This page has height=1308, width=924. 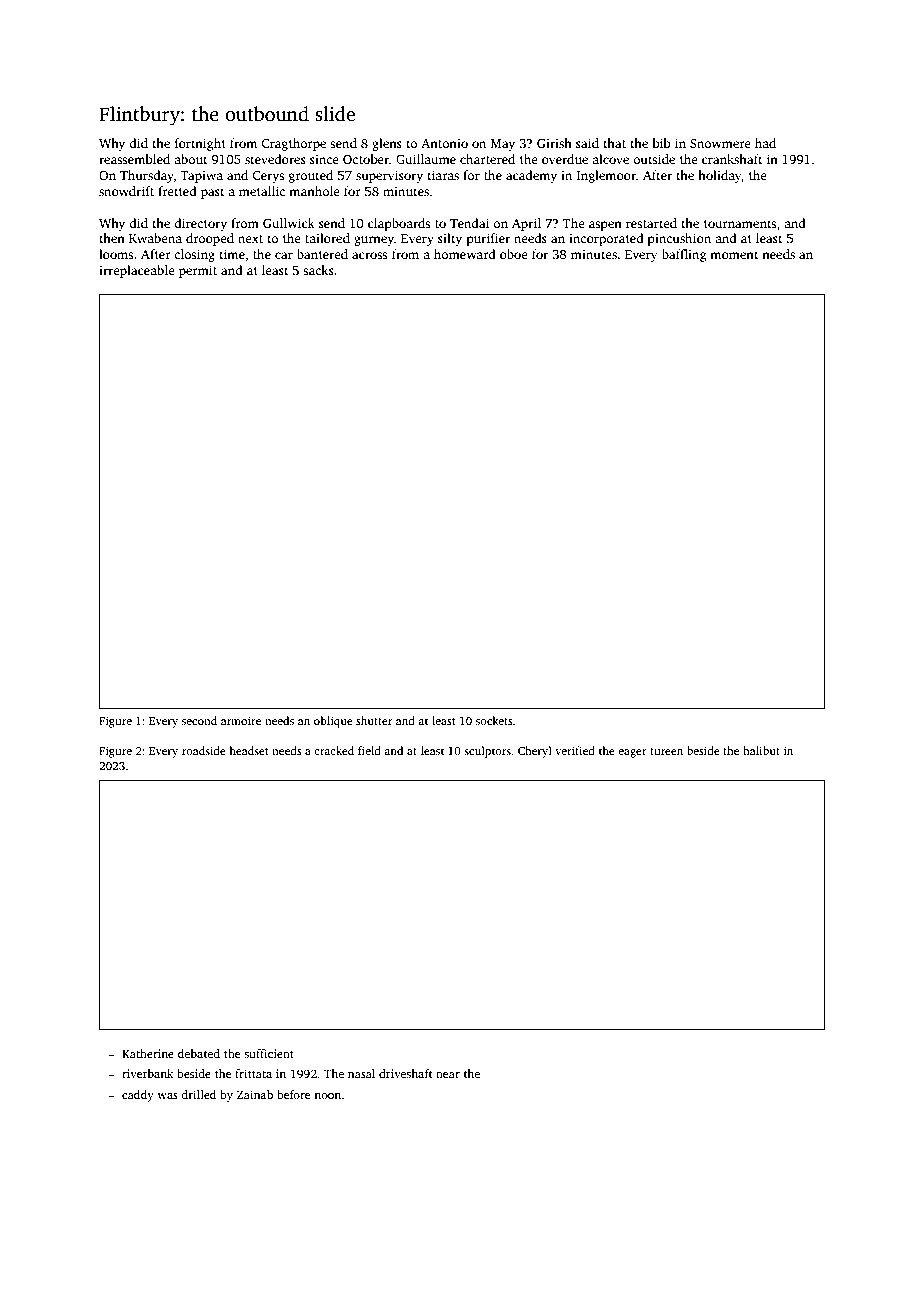 What do you see at coordinates (405, 1073) in the page?
I see `driveshaft` at bounding box center [405, 1073].
